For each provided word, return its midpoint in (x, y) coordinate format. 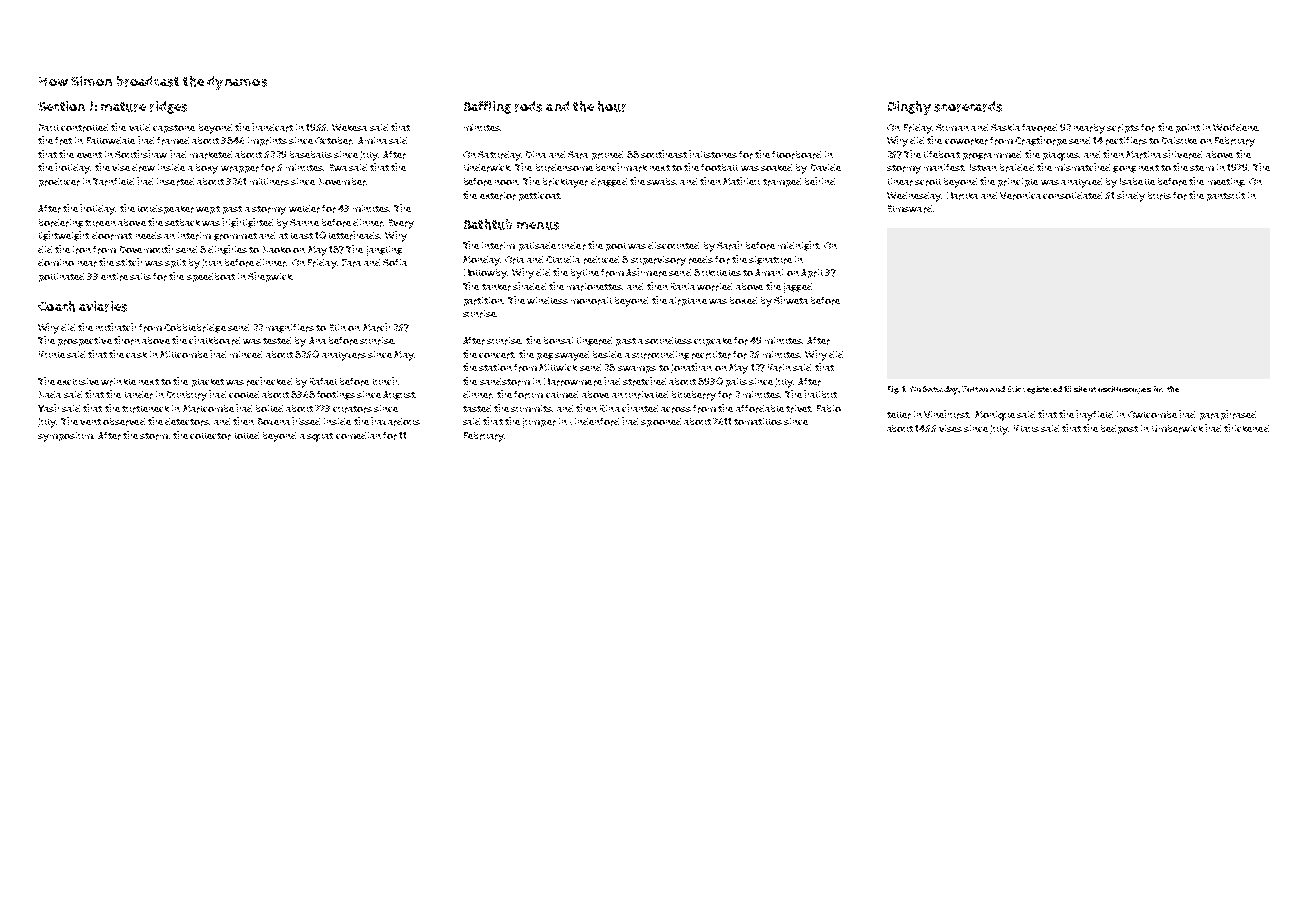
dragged (609, 182)
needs (149, 235)
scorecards (968, 106)
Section (61, 106)
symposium (65, 437)
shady (1131, 196)
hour (612, 106)
